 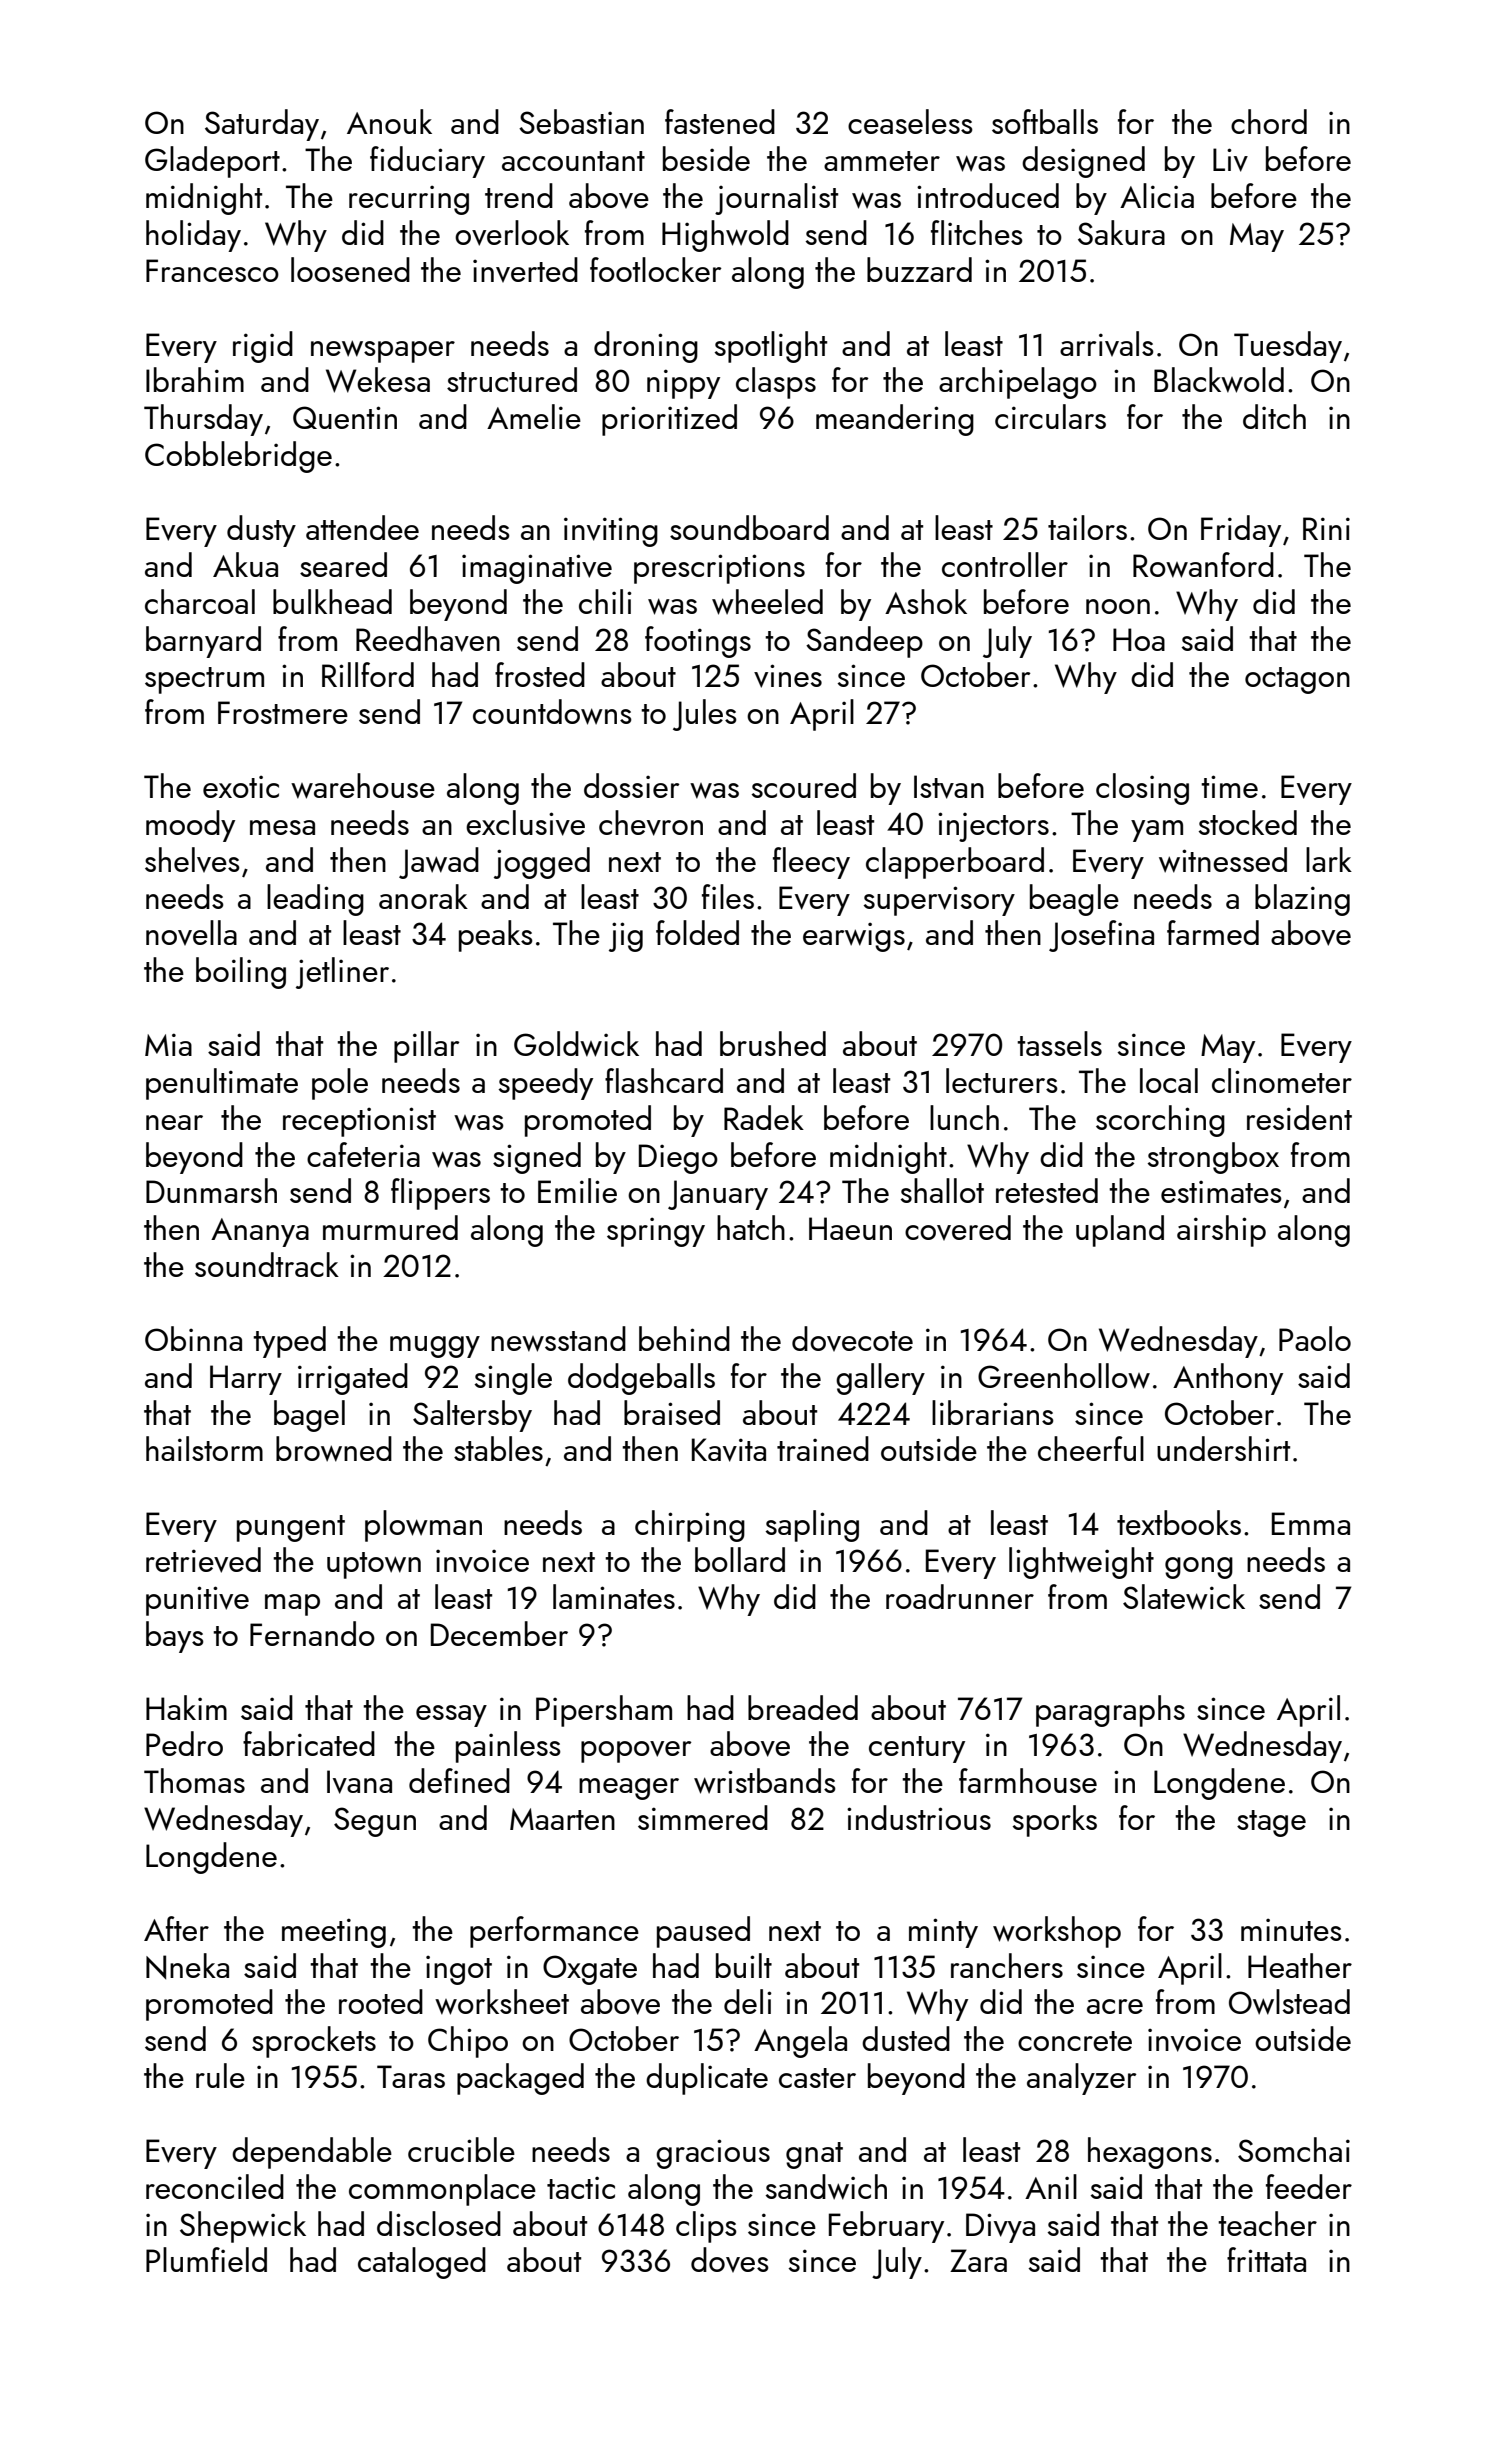 What do you see at coordinates (375, 1822) in the screenshot?
I see `Segun` at bounding box center [375, 1822].
